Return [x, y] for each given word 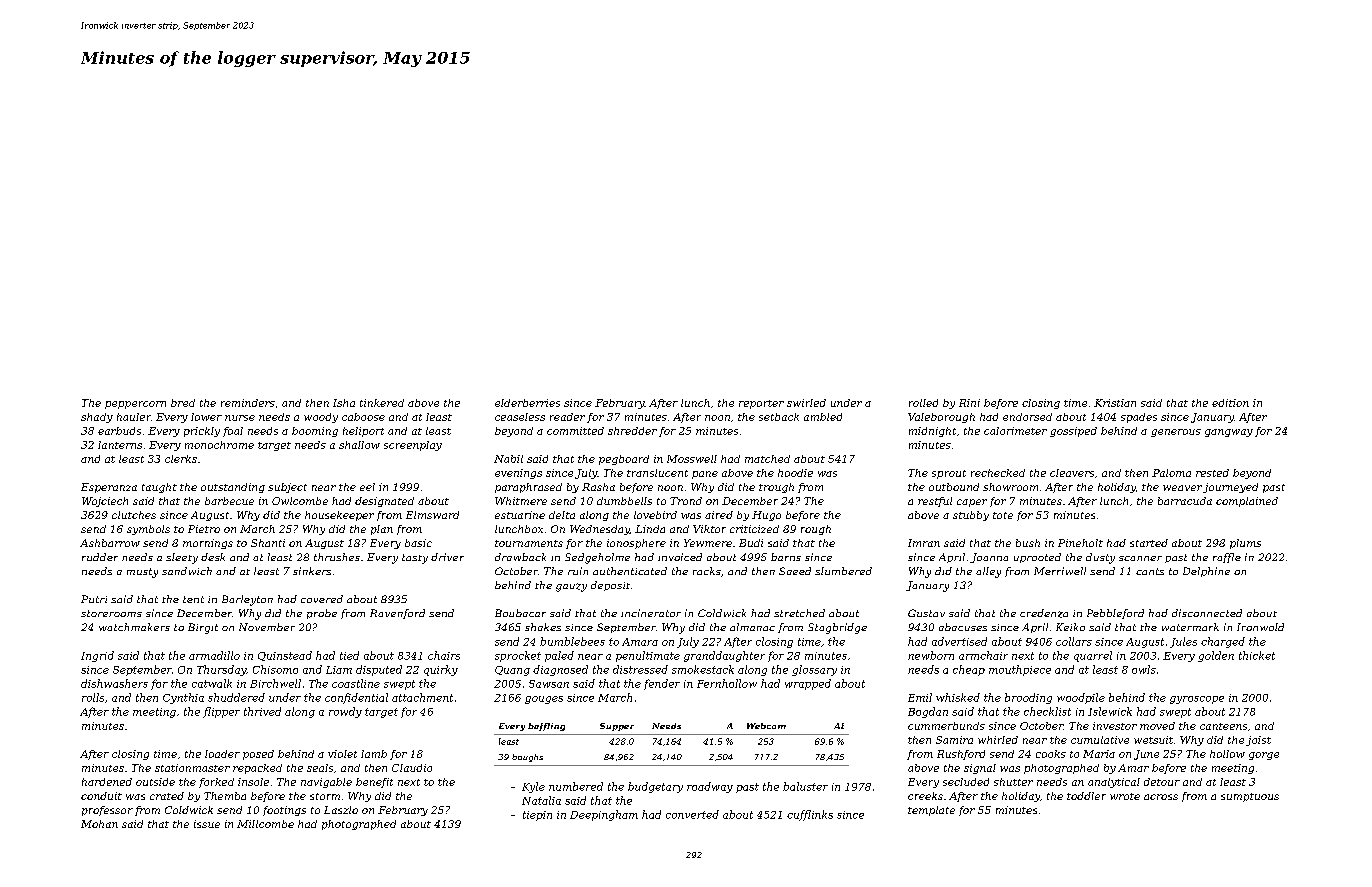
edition [1230, 403]
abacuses [963, 627]
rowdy [345, 712]
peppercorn [135, 405]
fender [662, 684]
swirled [806, 403]
